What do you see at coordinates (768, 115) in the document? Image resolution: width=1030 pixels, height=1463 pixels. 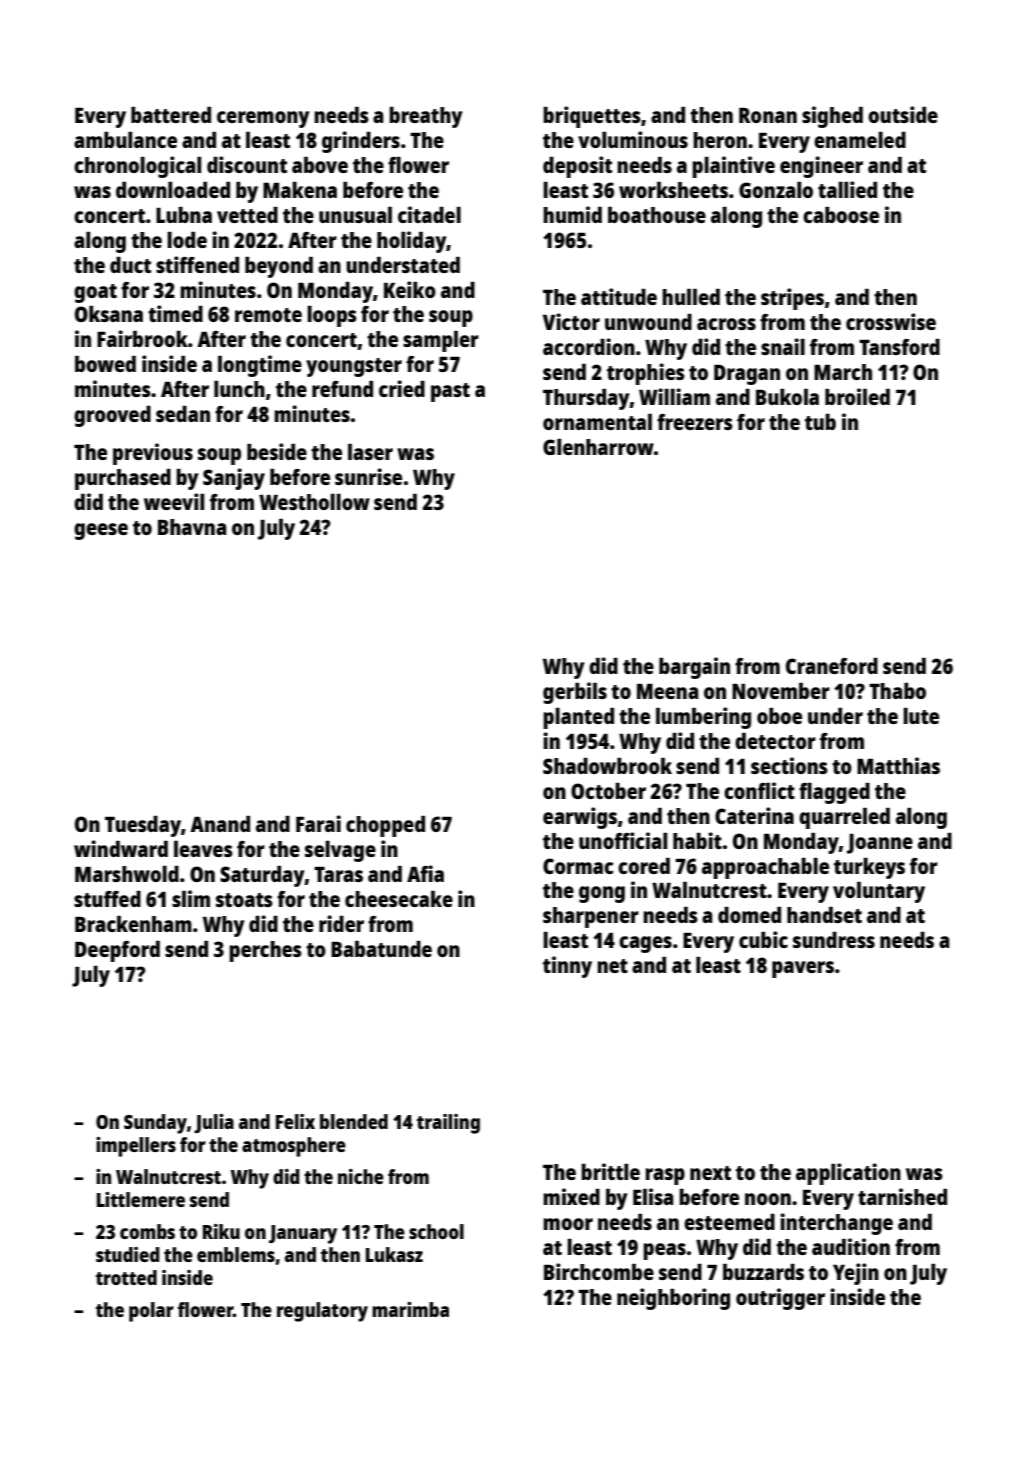 I see `Ronan` at bounding box center [768, 115].
